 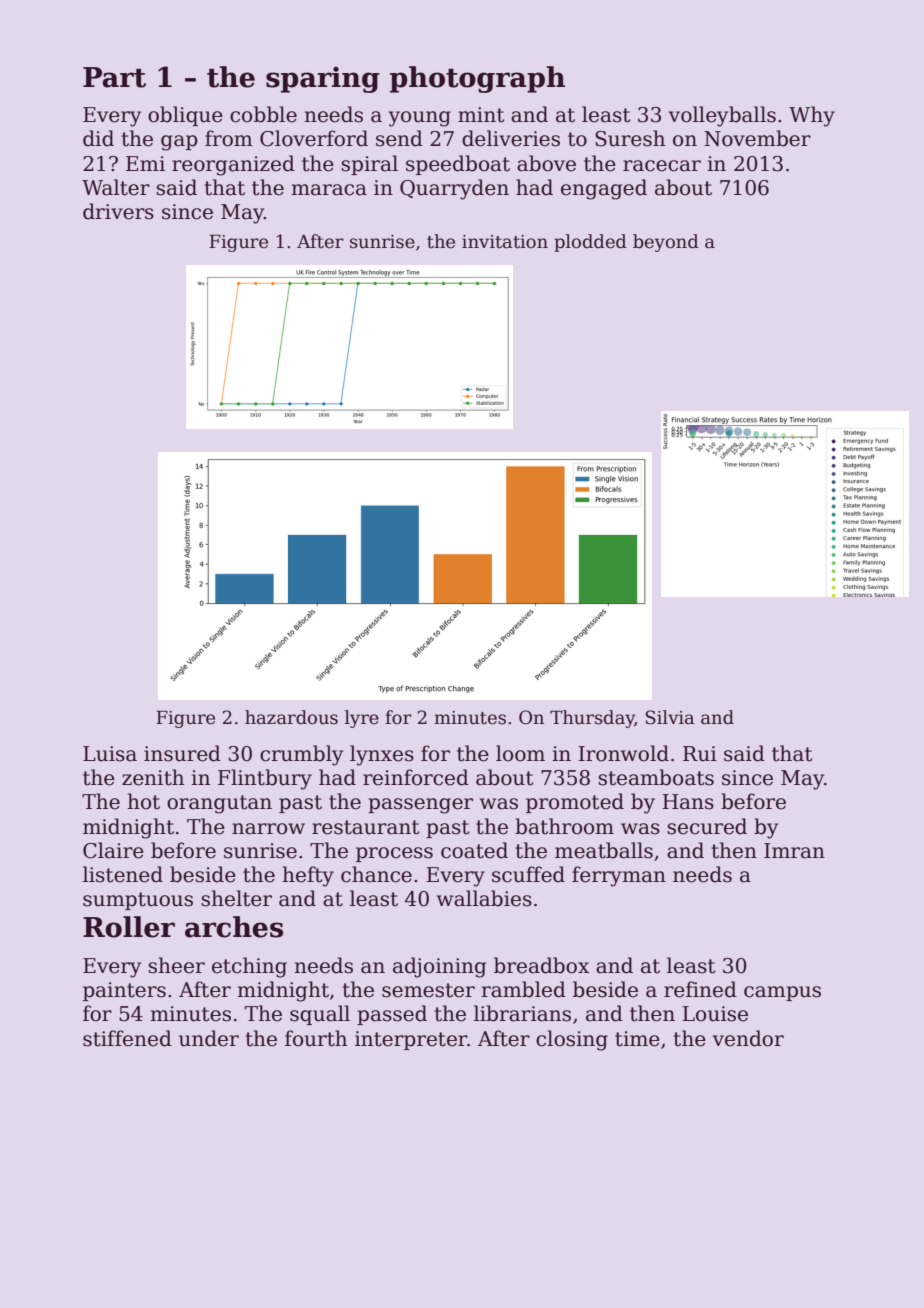 I want to click on Part, so click(x=114, y=77).
